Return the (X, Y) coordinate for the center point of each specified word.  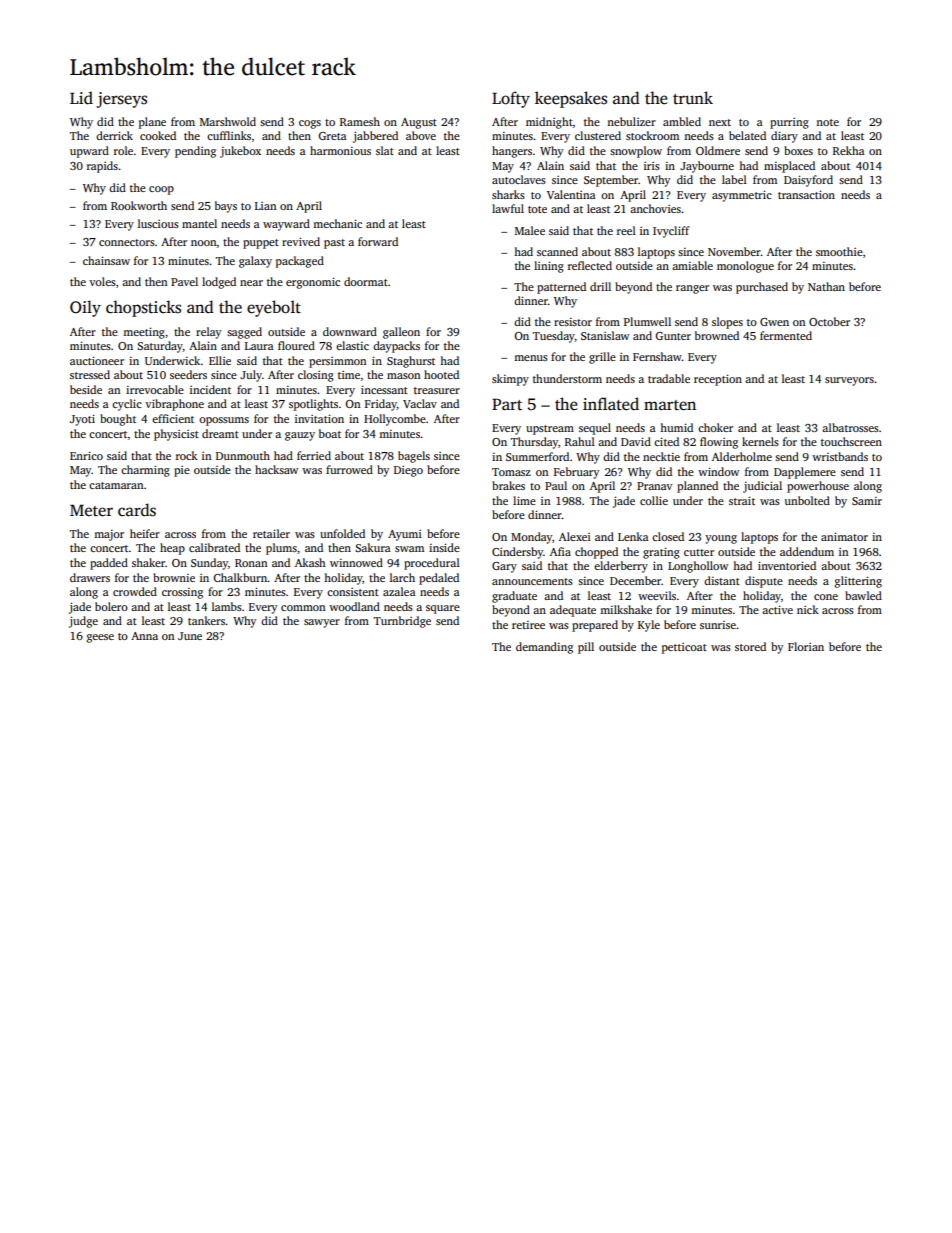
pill (586, 648)
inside (444, 547)
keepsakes (571, 99)
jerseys (121, 100)
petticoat (684, 648)
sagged (244, 333)
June (190, 636)
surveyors (849, 381)
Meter (91, 510)
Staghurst (411, 362)
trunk (693, 97)
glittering (858, 582)
